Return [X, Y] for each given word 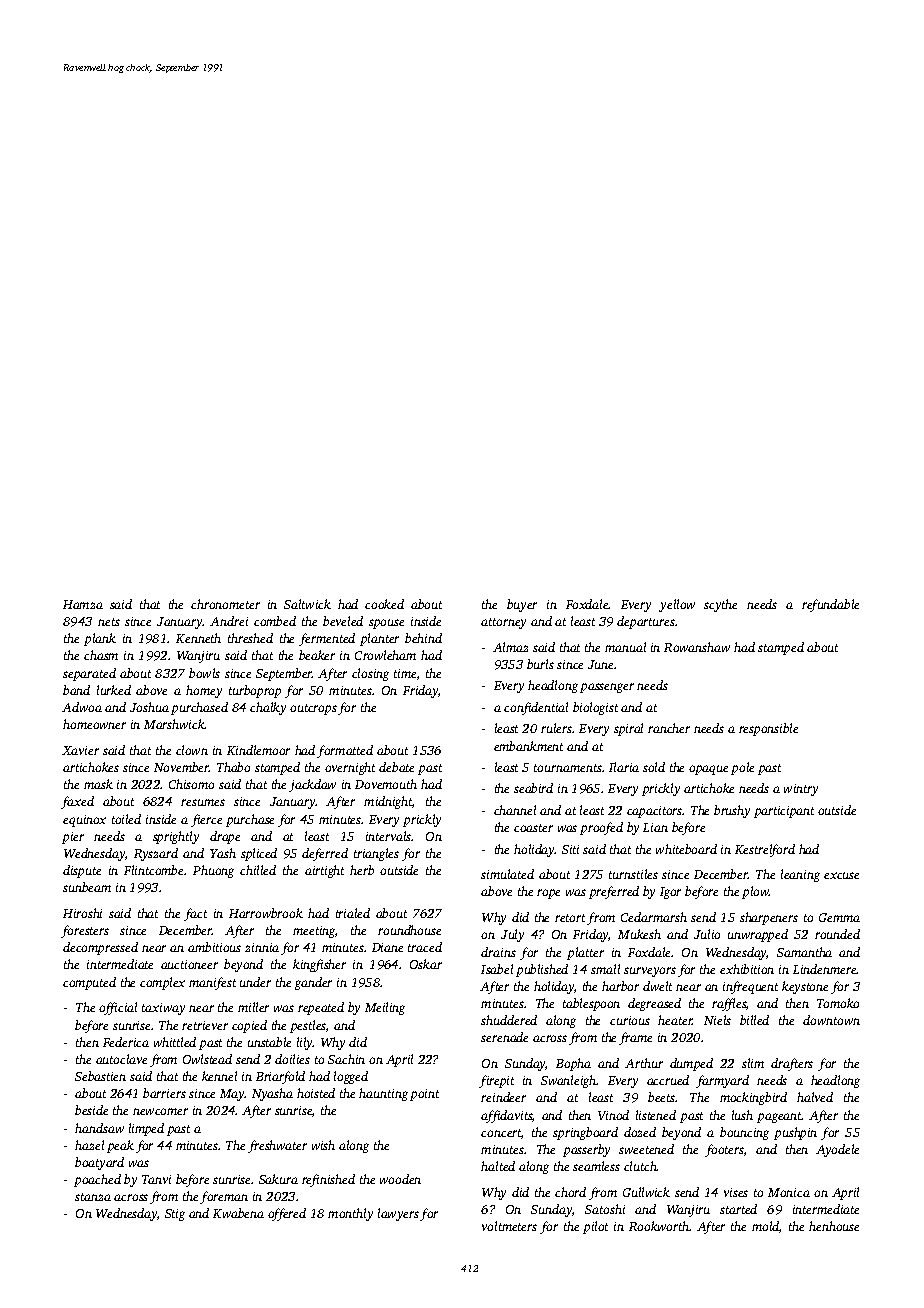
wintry [801, 790]
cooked [384, 604]
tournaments [568, 768]
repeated [321, 1008]
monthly [350, 1214]
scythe [720, 605]
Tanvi [156, 1179]
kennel [219, 1076]
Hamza [83, 604]
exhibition [747, 969]
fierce [206, 820]
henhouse [834, 1226]
